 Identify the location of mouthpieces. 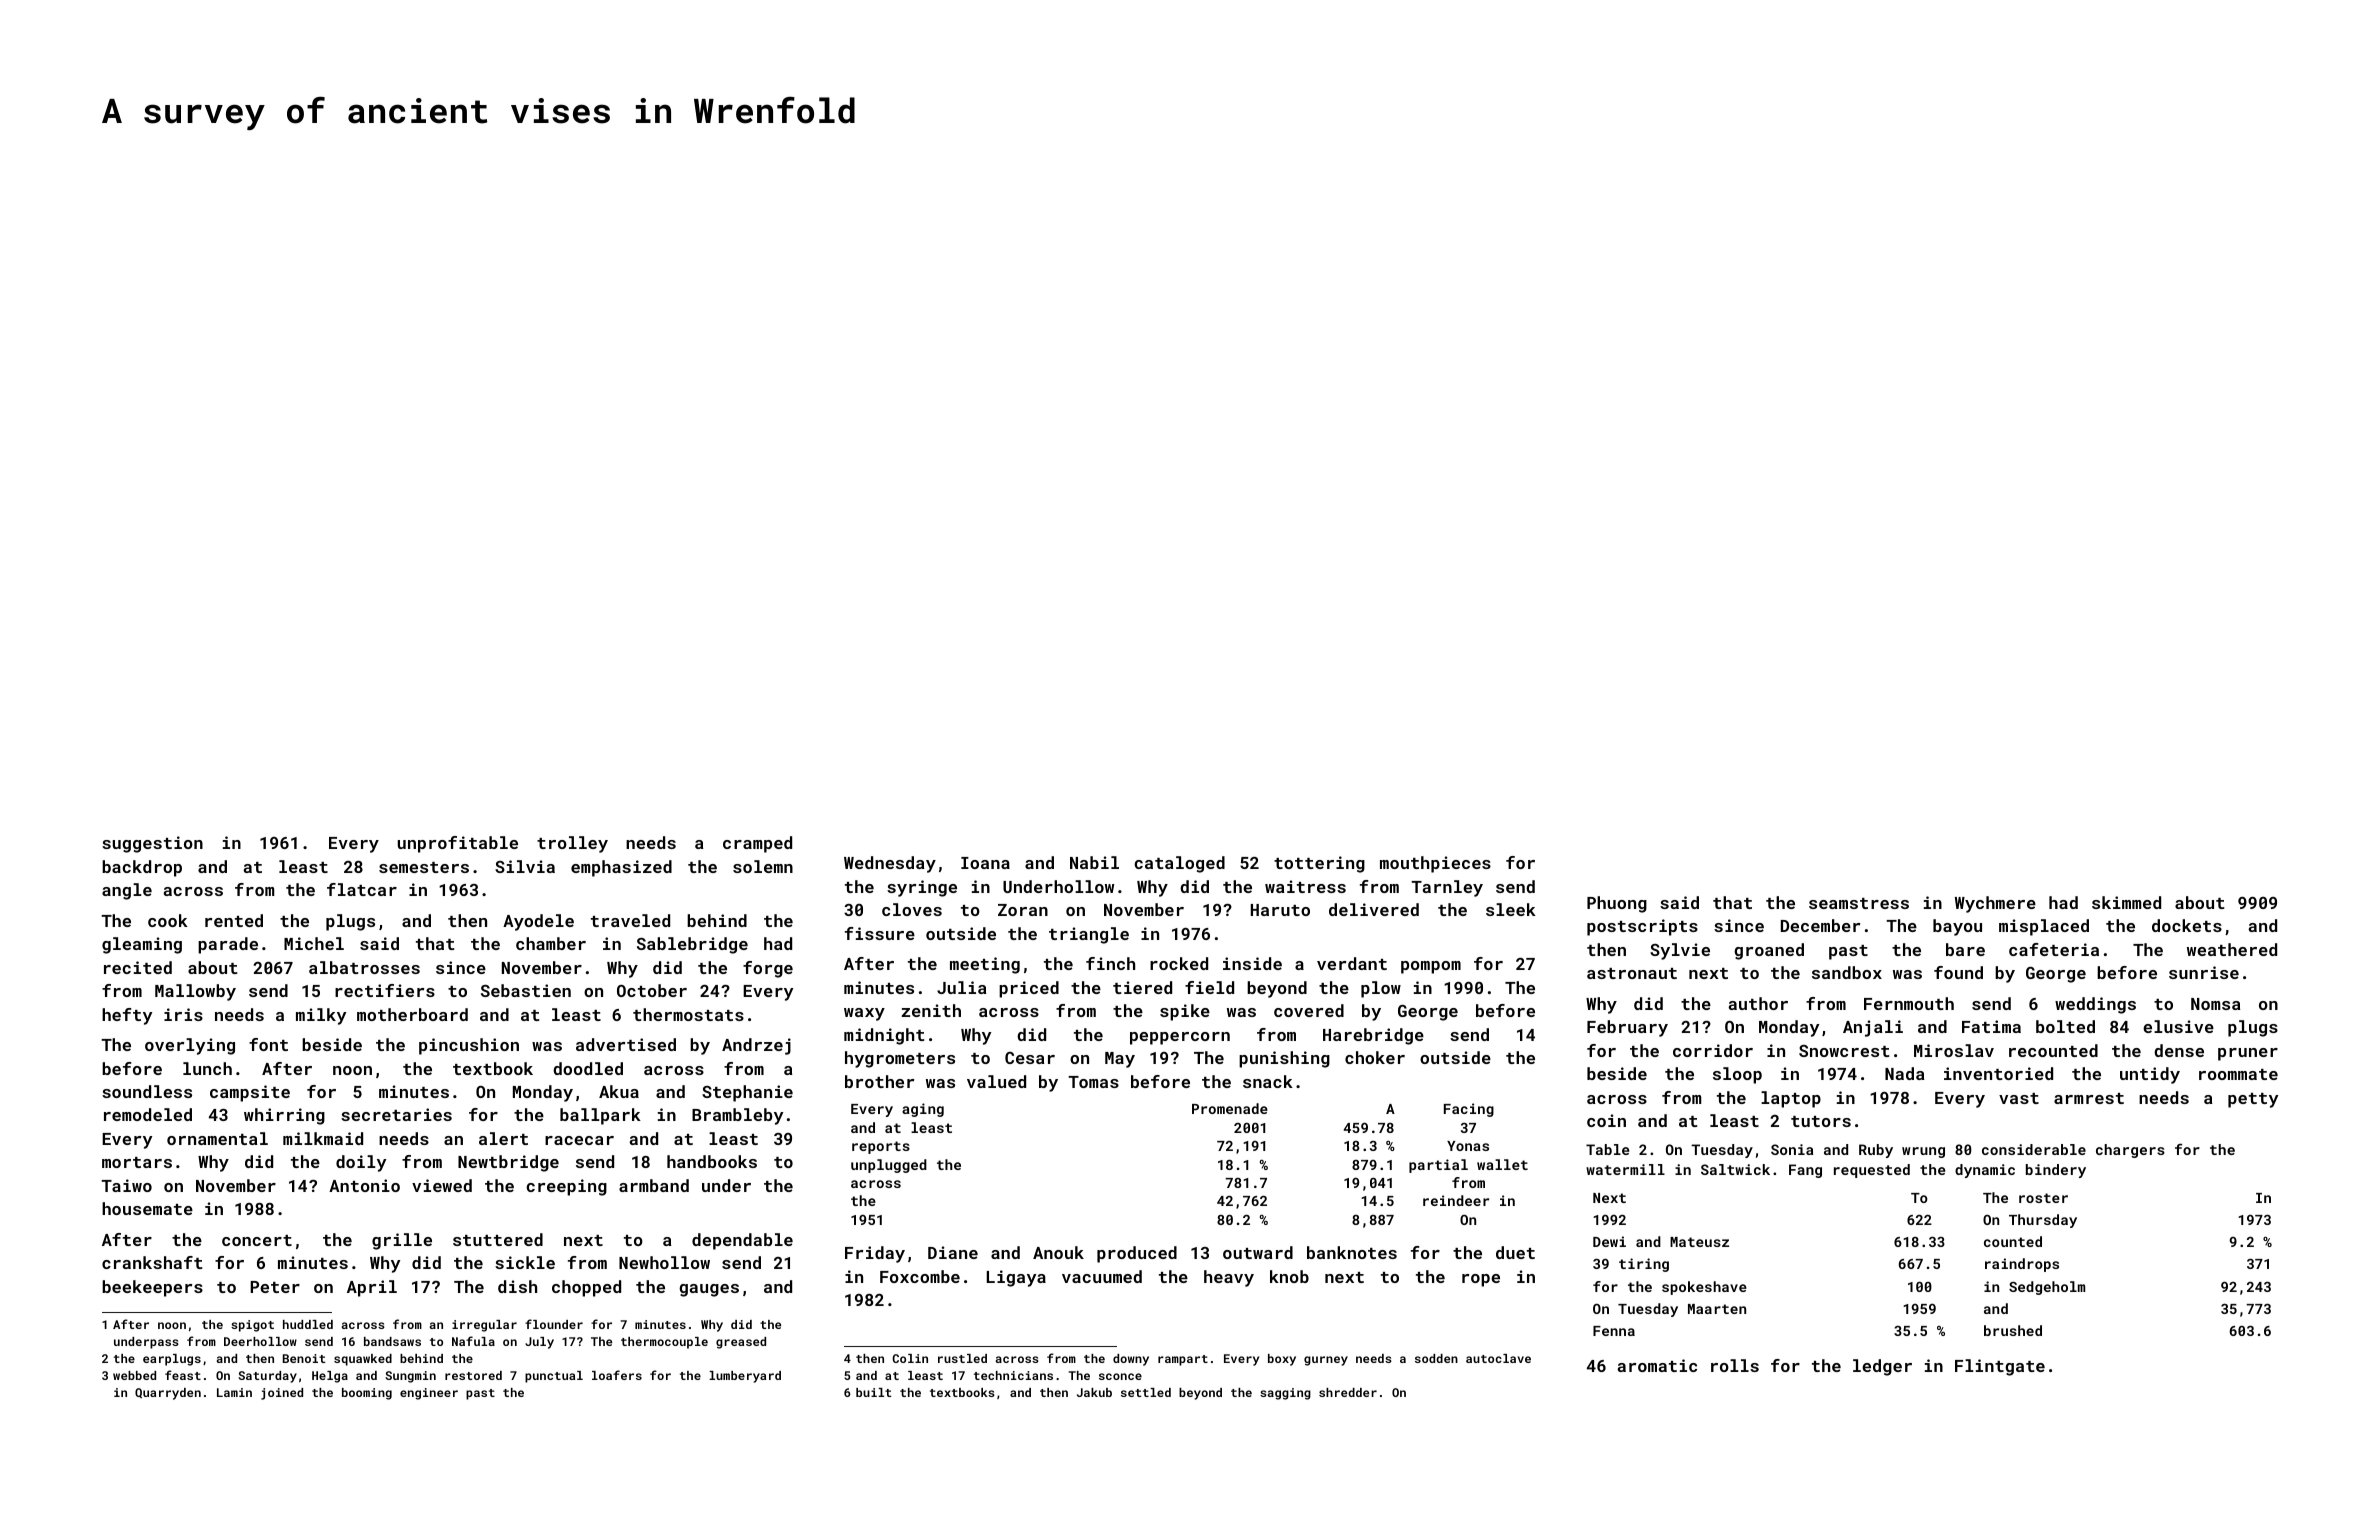
(1435, 864).
